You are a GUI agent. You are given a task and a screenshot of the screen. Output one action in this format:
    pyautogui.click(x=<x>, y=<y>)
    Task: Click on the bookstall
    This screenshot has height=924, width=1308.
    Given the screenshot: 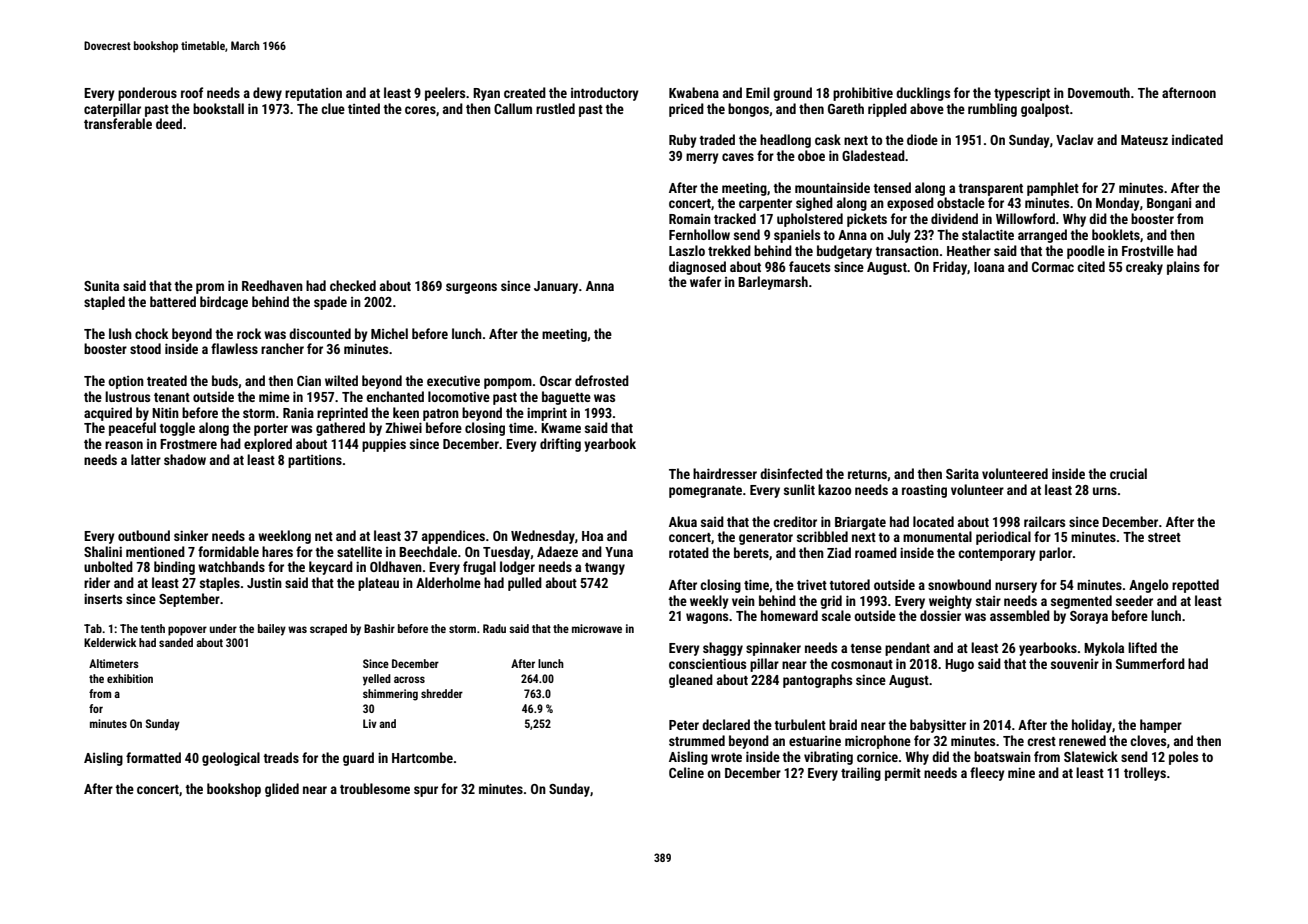 What is the action you would take?
    pyautogui.click(x=218, y=108)
